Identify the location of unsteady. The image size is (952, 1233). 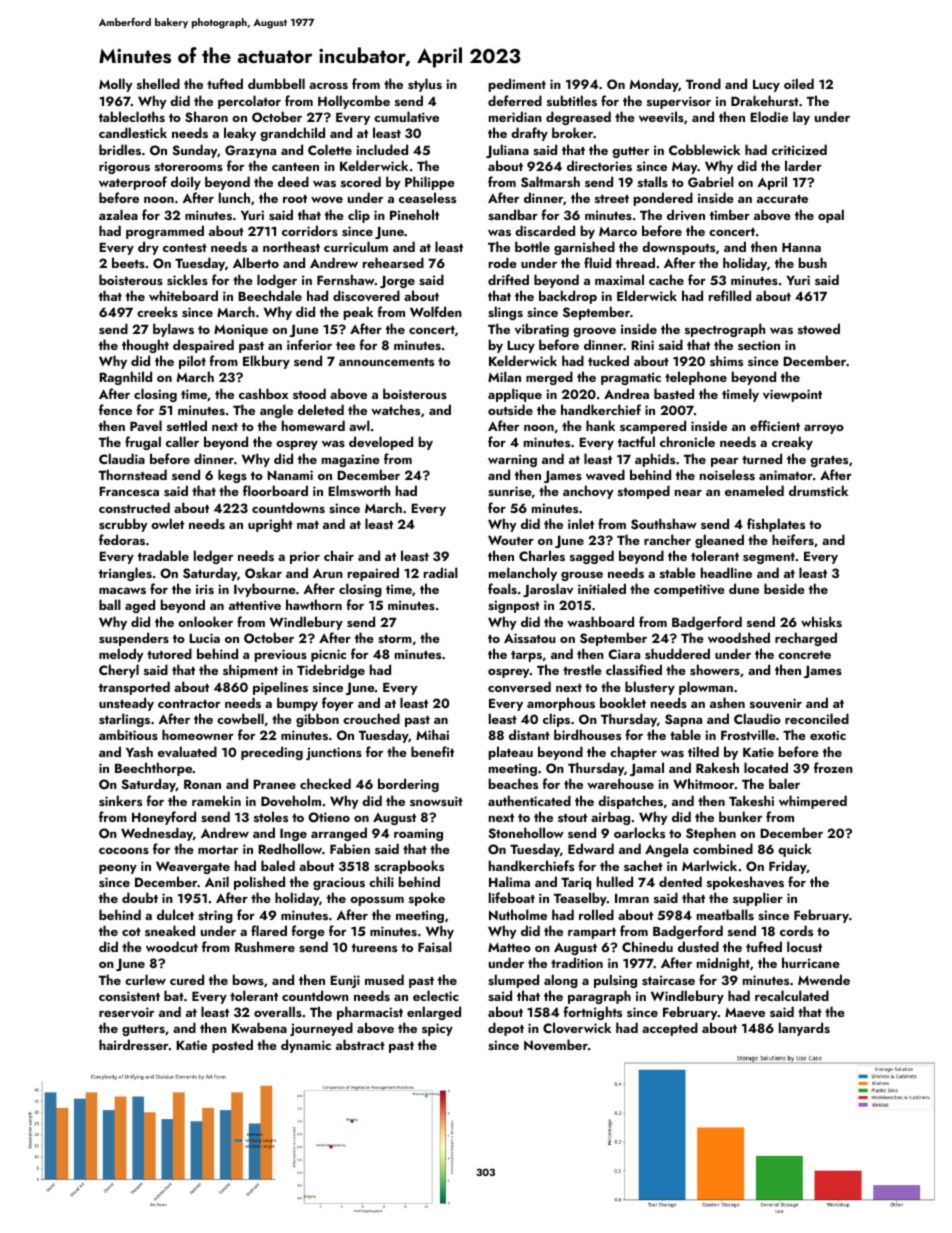
(126, 704).
